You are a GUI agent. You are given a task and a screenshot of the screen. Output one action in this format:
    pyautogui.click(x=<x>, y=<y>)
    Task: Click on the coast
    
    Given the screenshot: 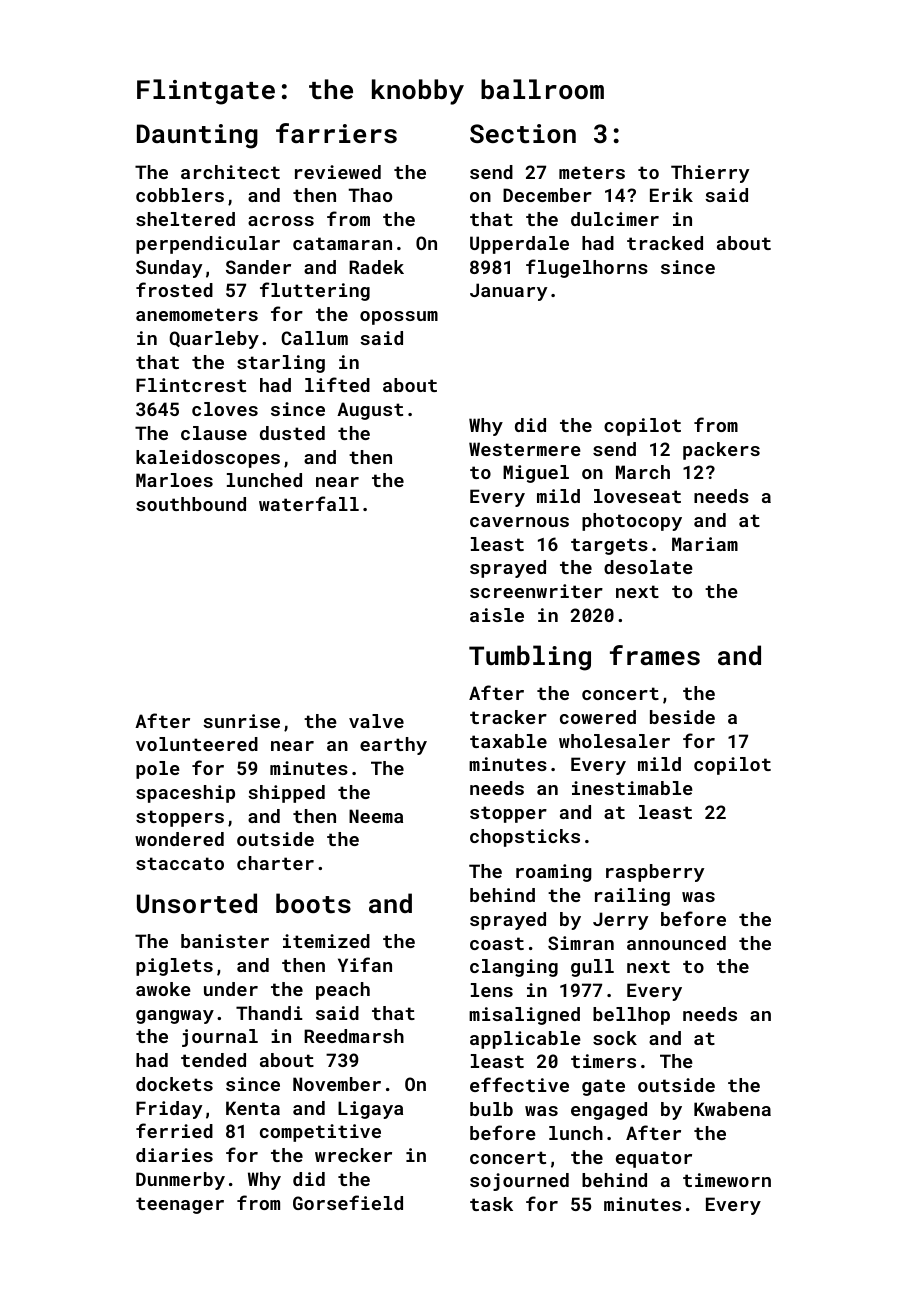 What is the action you would take?
    pyautogui.click(x=497, y=943)
